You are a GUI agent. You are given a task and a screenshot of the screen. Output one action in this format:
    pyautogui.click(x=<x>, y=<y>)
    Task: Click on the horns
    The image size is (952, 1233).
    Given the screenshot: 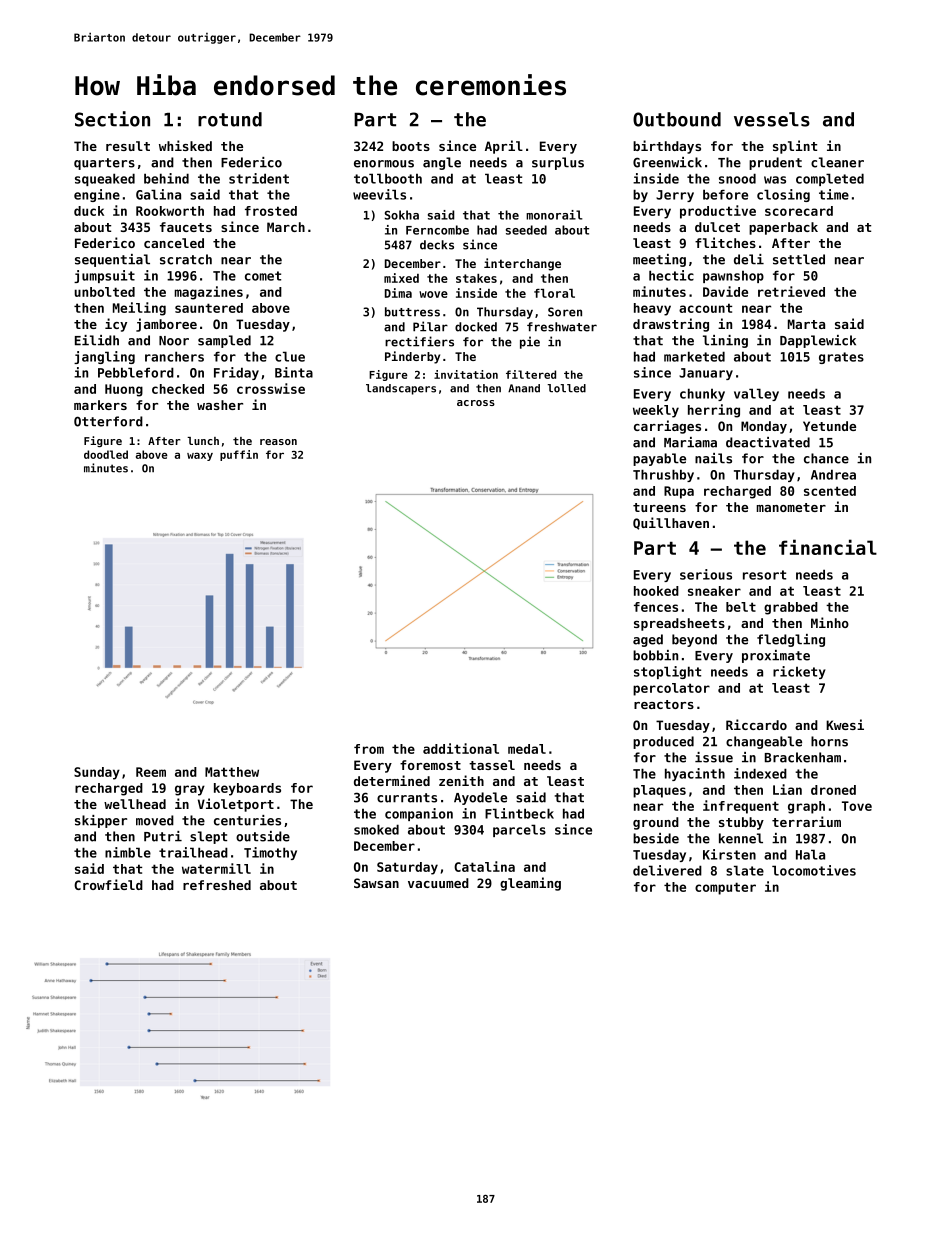 What is the action you would take?
    pyautogui.click(x=829, y=741)
